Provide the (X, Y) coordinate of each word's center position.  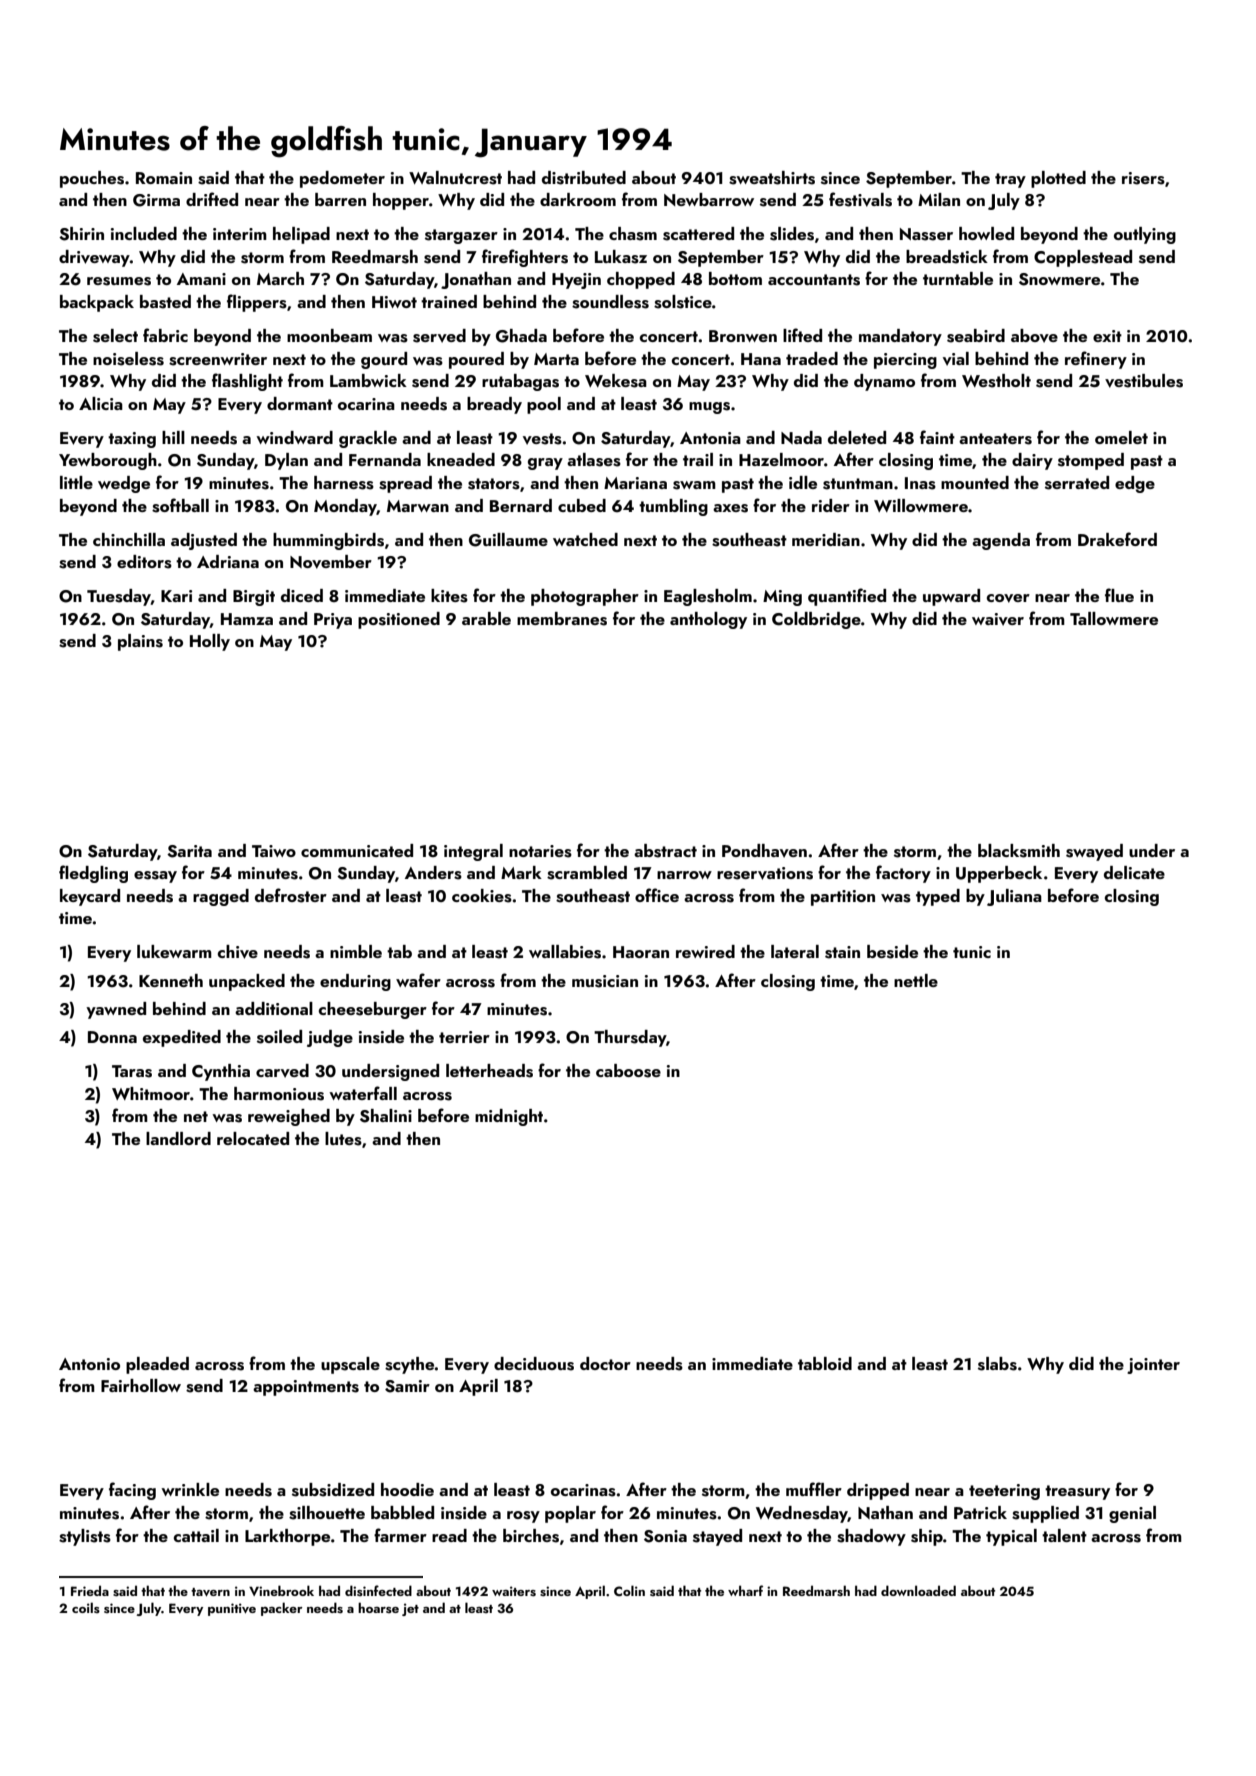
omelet (1121, 437)
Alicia (101, 403)
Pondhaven (764, 851)
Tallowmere (1114, 618)
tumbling (673, 507)
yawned (116, 1010)
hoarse (378, 1607)
